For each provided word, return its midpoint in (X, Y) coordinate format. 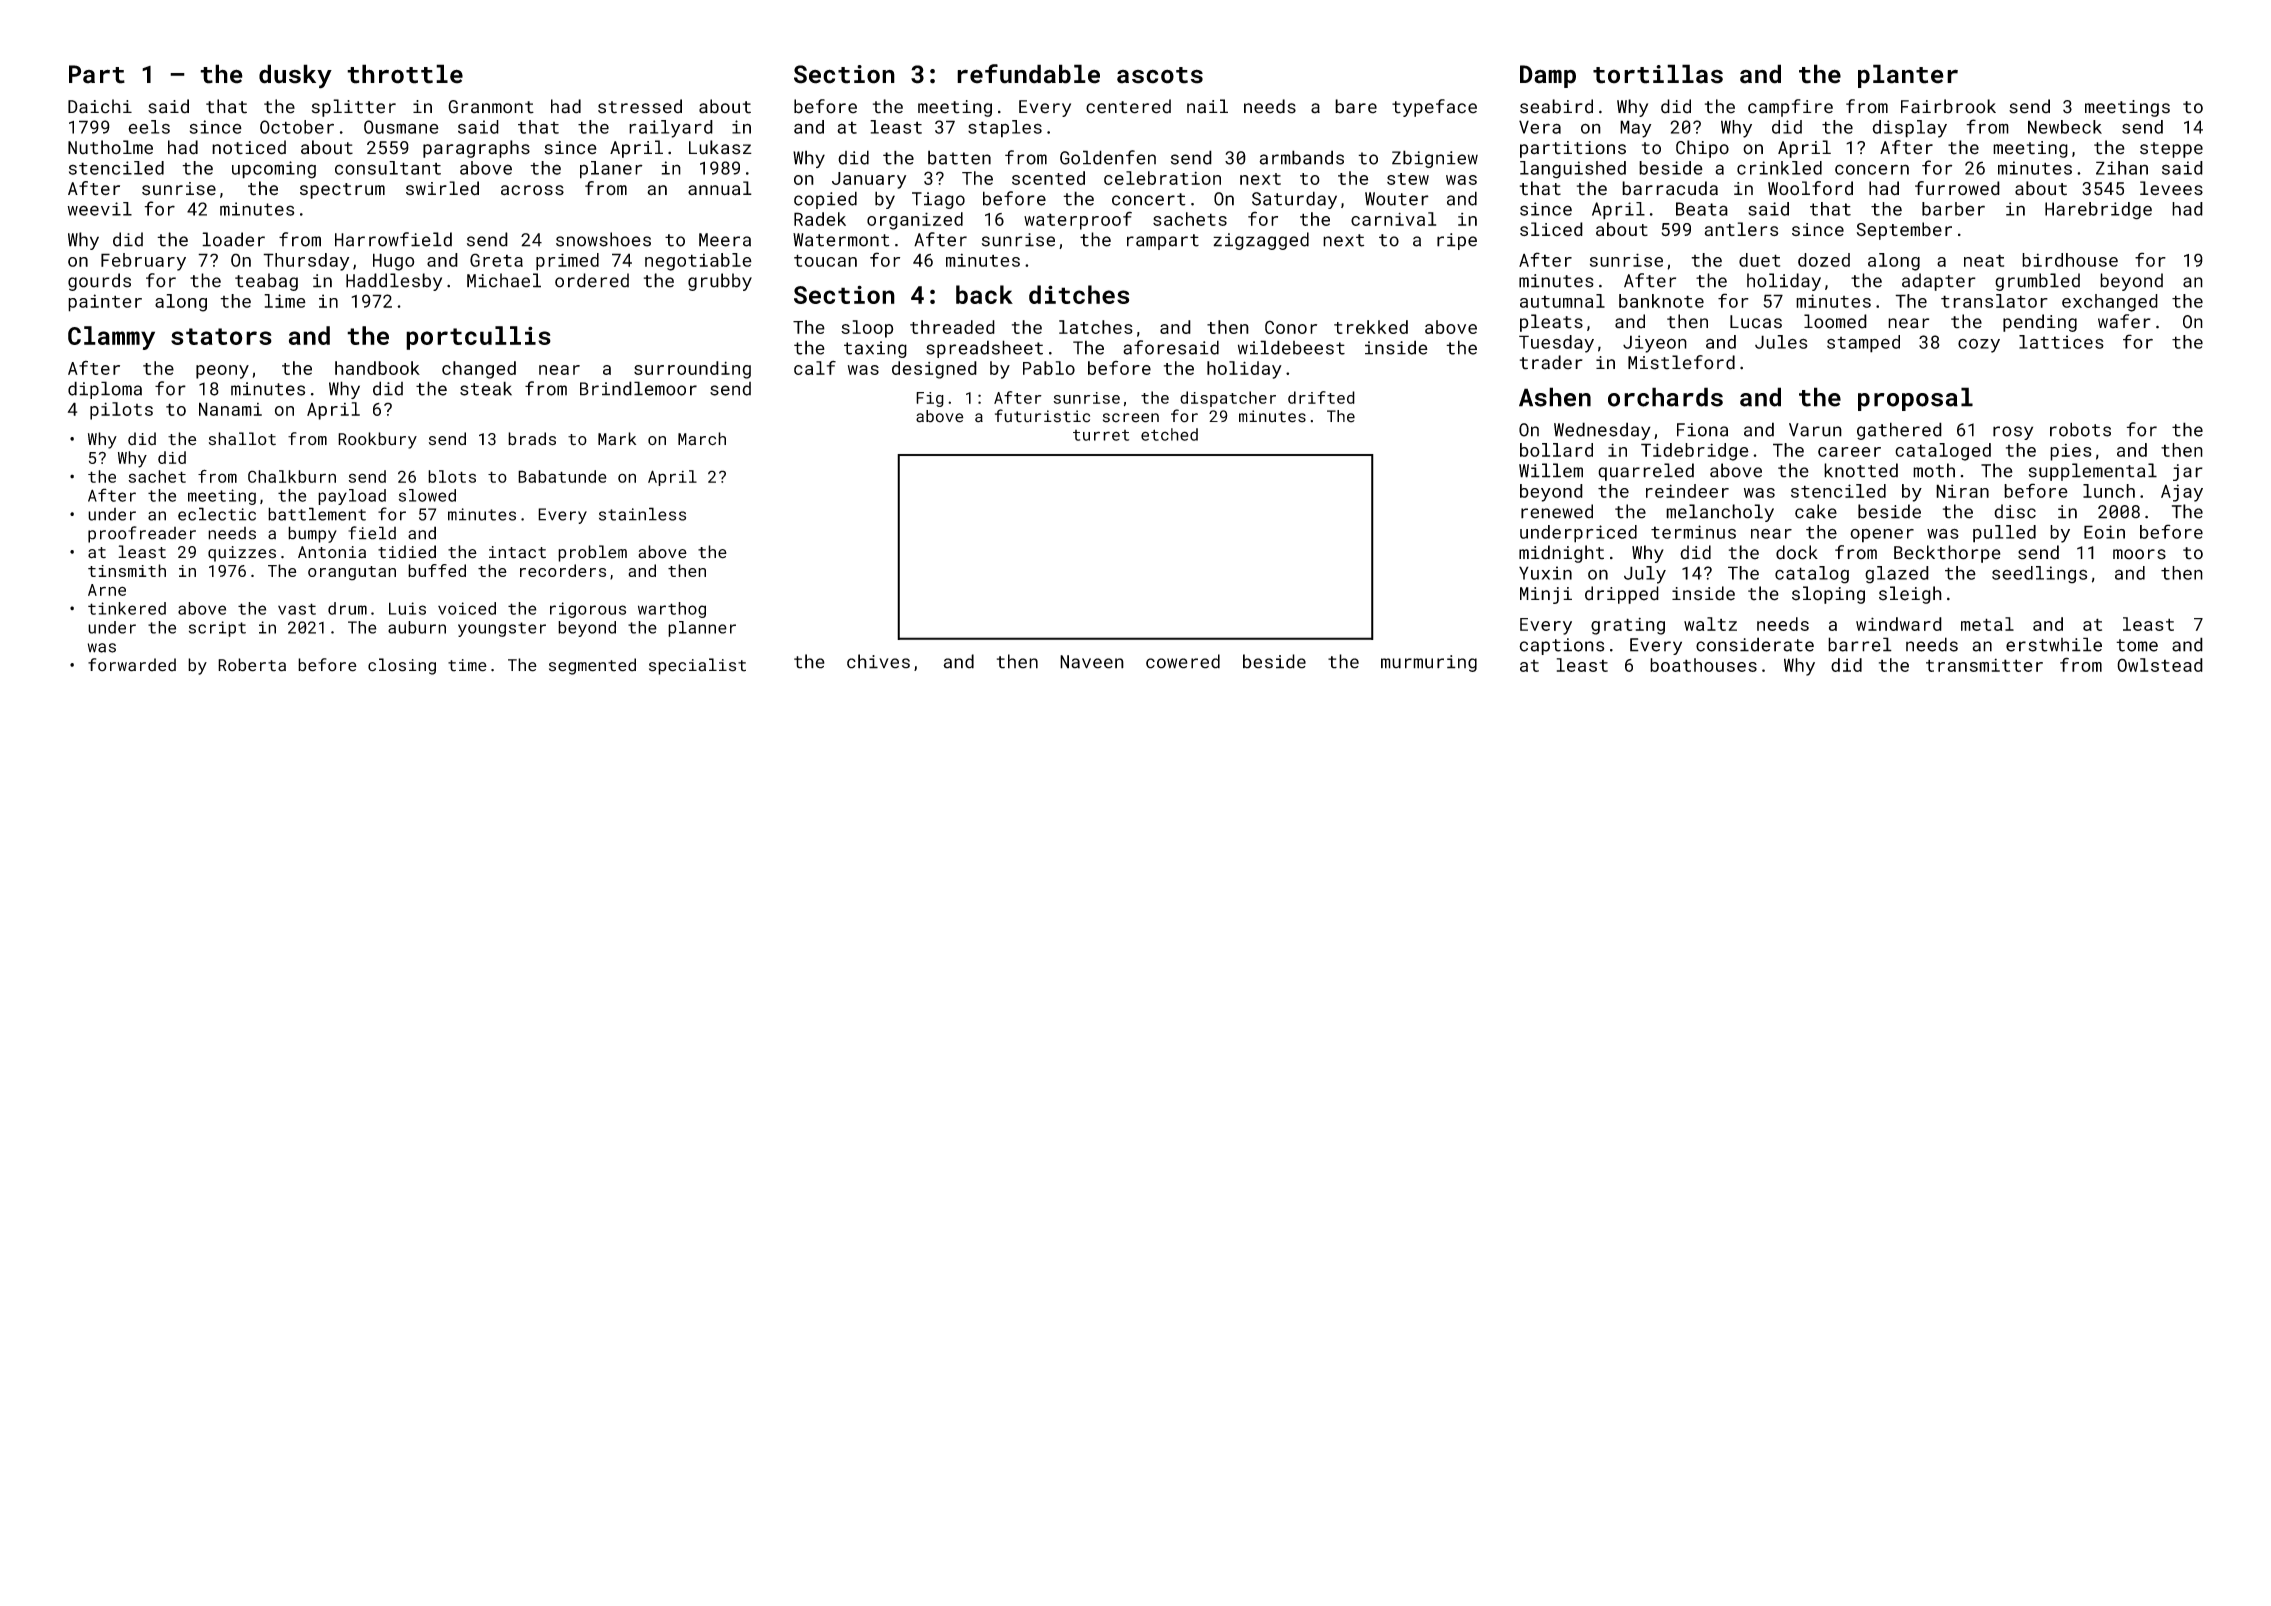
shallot (242, 439)
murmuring (1429, 663)
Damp (1548, 76)
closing (402, 666)
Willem (1551, 470)
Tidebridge (1695, 452)
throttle (405, 74)
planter (1908, 76)
